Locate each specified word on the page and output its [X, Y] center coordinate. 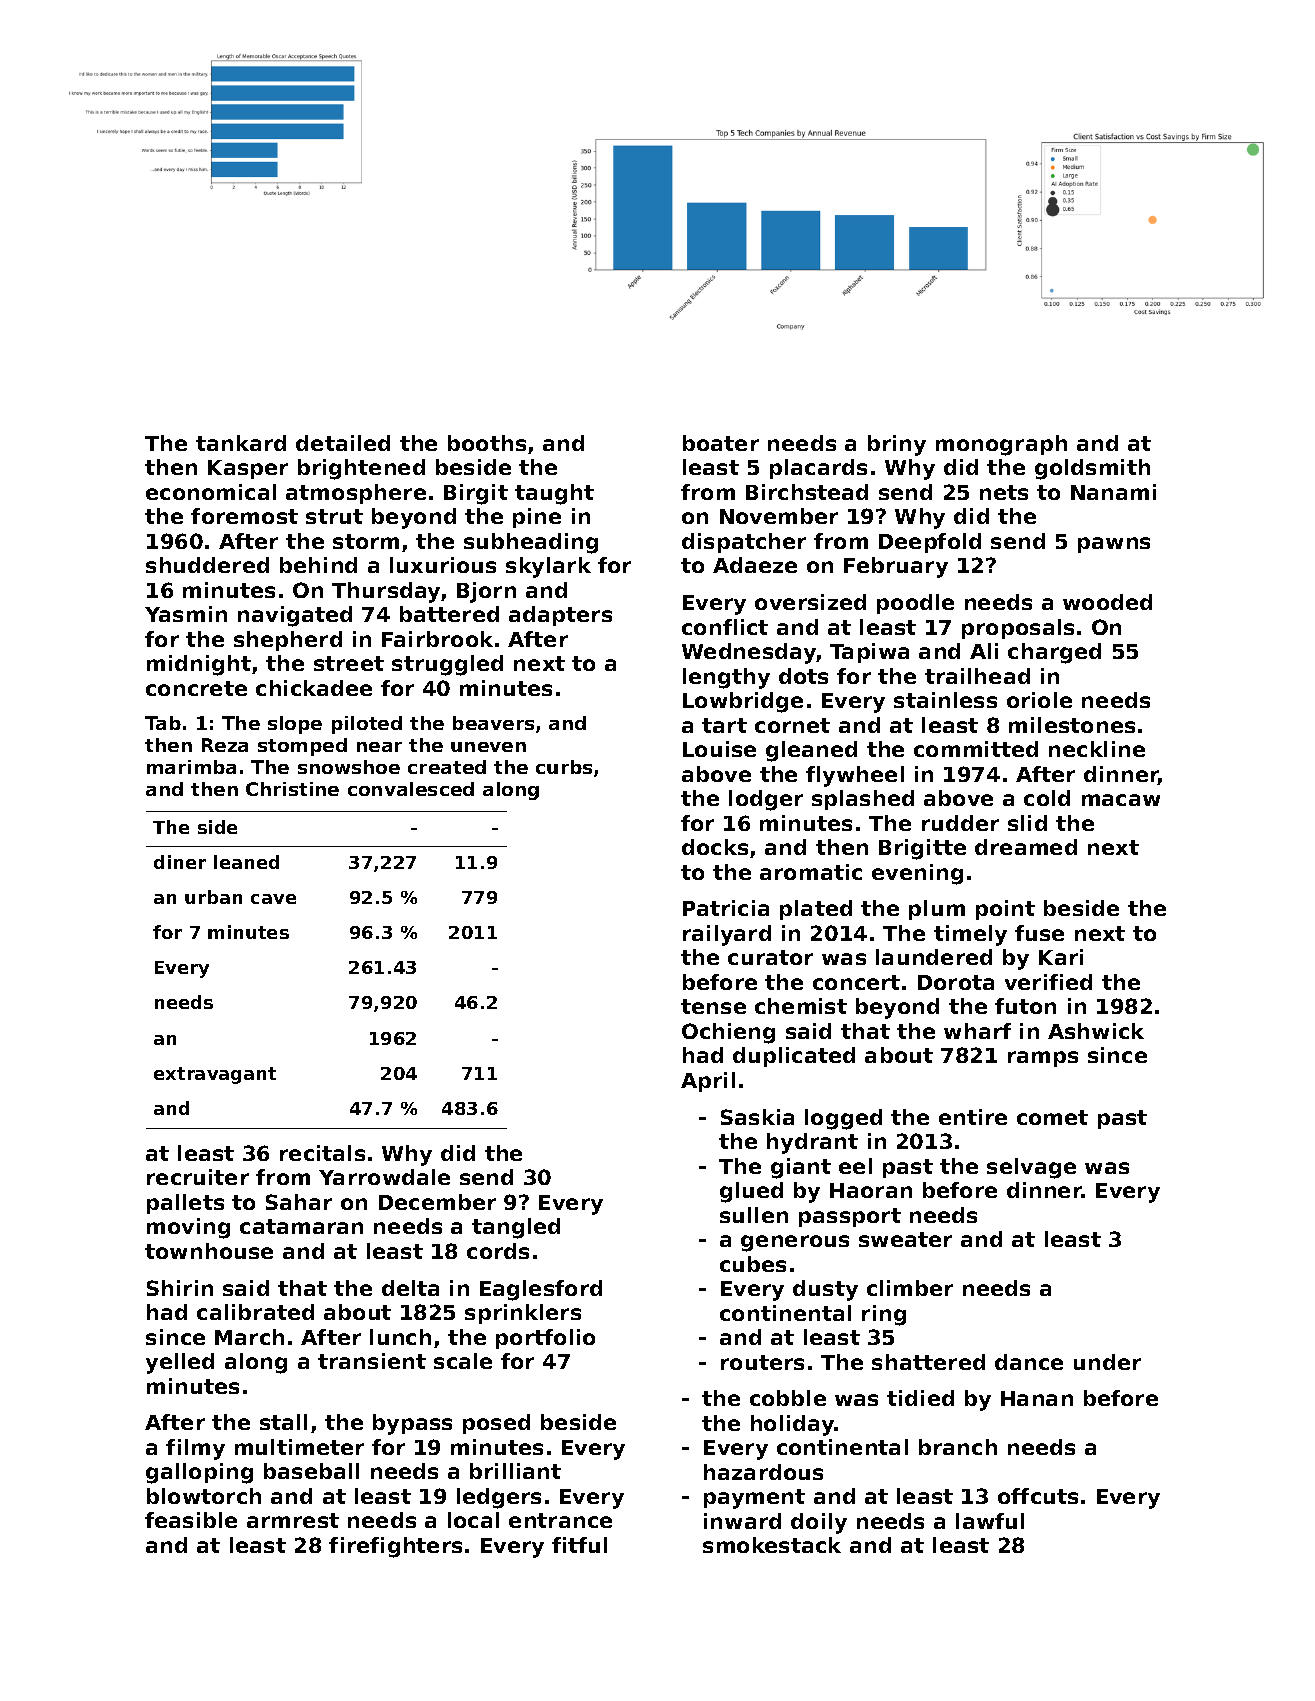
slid [1027, 823]
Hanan [1037, 1398]
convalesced [411, 789]
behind [318, 565]
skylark [548, 567]
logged [843, 1119]
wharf [977, 1031]
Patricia [726, 908]
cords [498, 1251]
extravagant [215, 1075]
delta [410, 1288]
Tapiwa [869, 653]
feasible [191, 1520]
